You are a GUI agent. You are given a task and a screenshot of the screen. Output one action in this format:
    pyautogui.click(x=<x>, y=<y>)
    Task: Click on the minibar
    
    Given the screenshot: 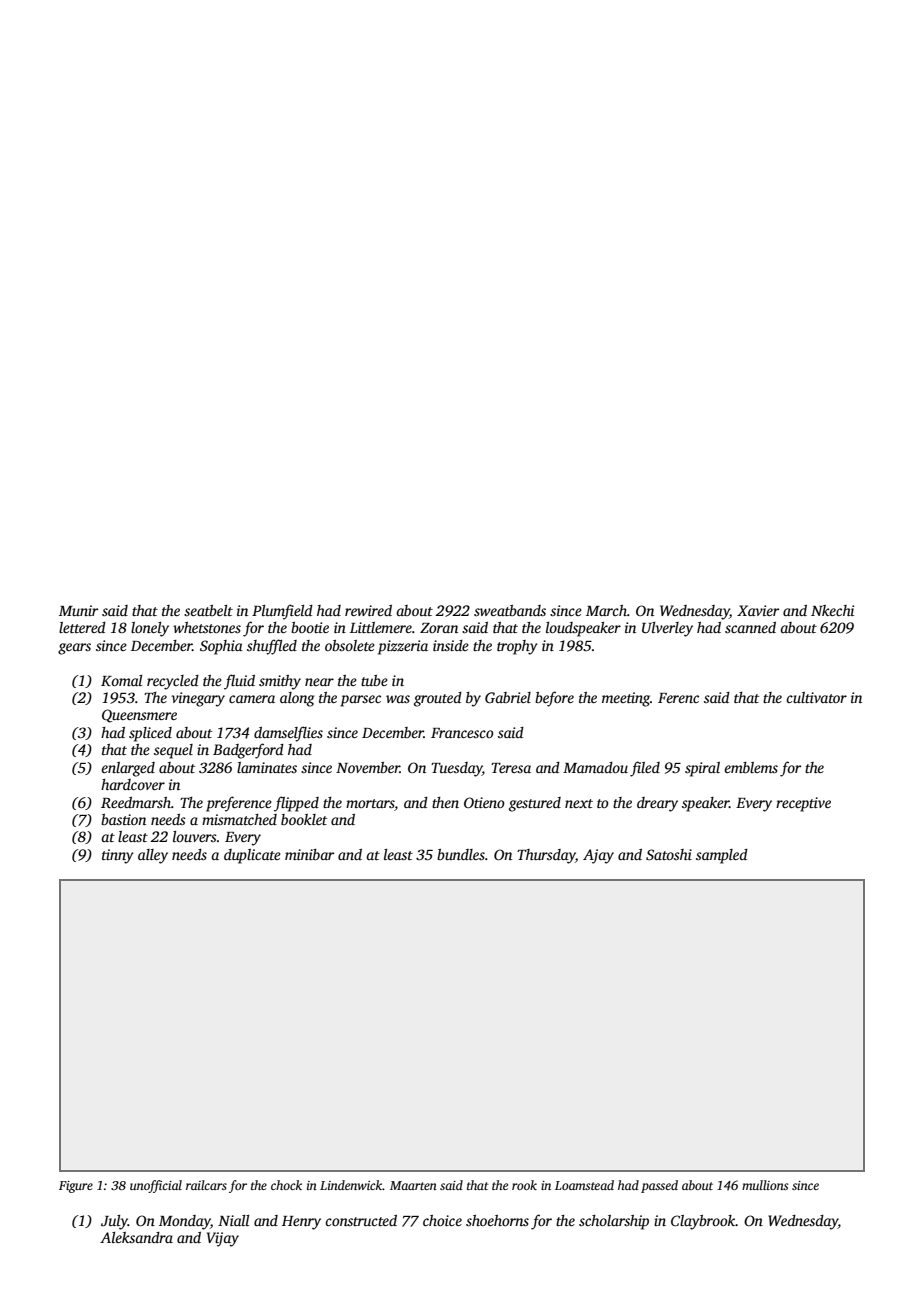 What is the action you would take?
    pyautogui.click(x=309, y=854)
